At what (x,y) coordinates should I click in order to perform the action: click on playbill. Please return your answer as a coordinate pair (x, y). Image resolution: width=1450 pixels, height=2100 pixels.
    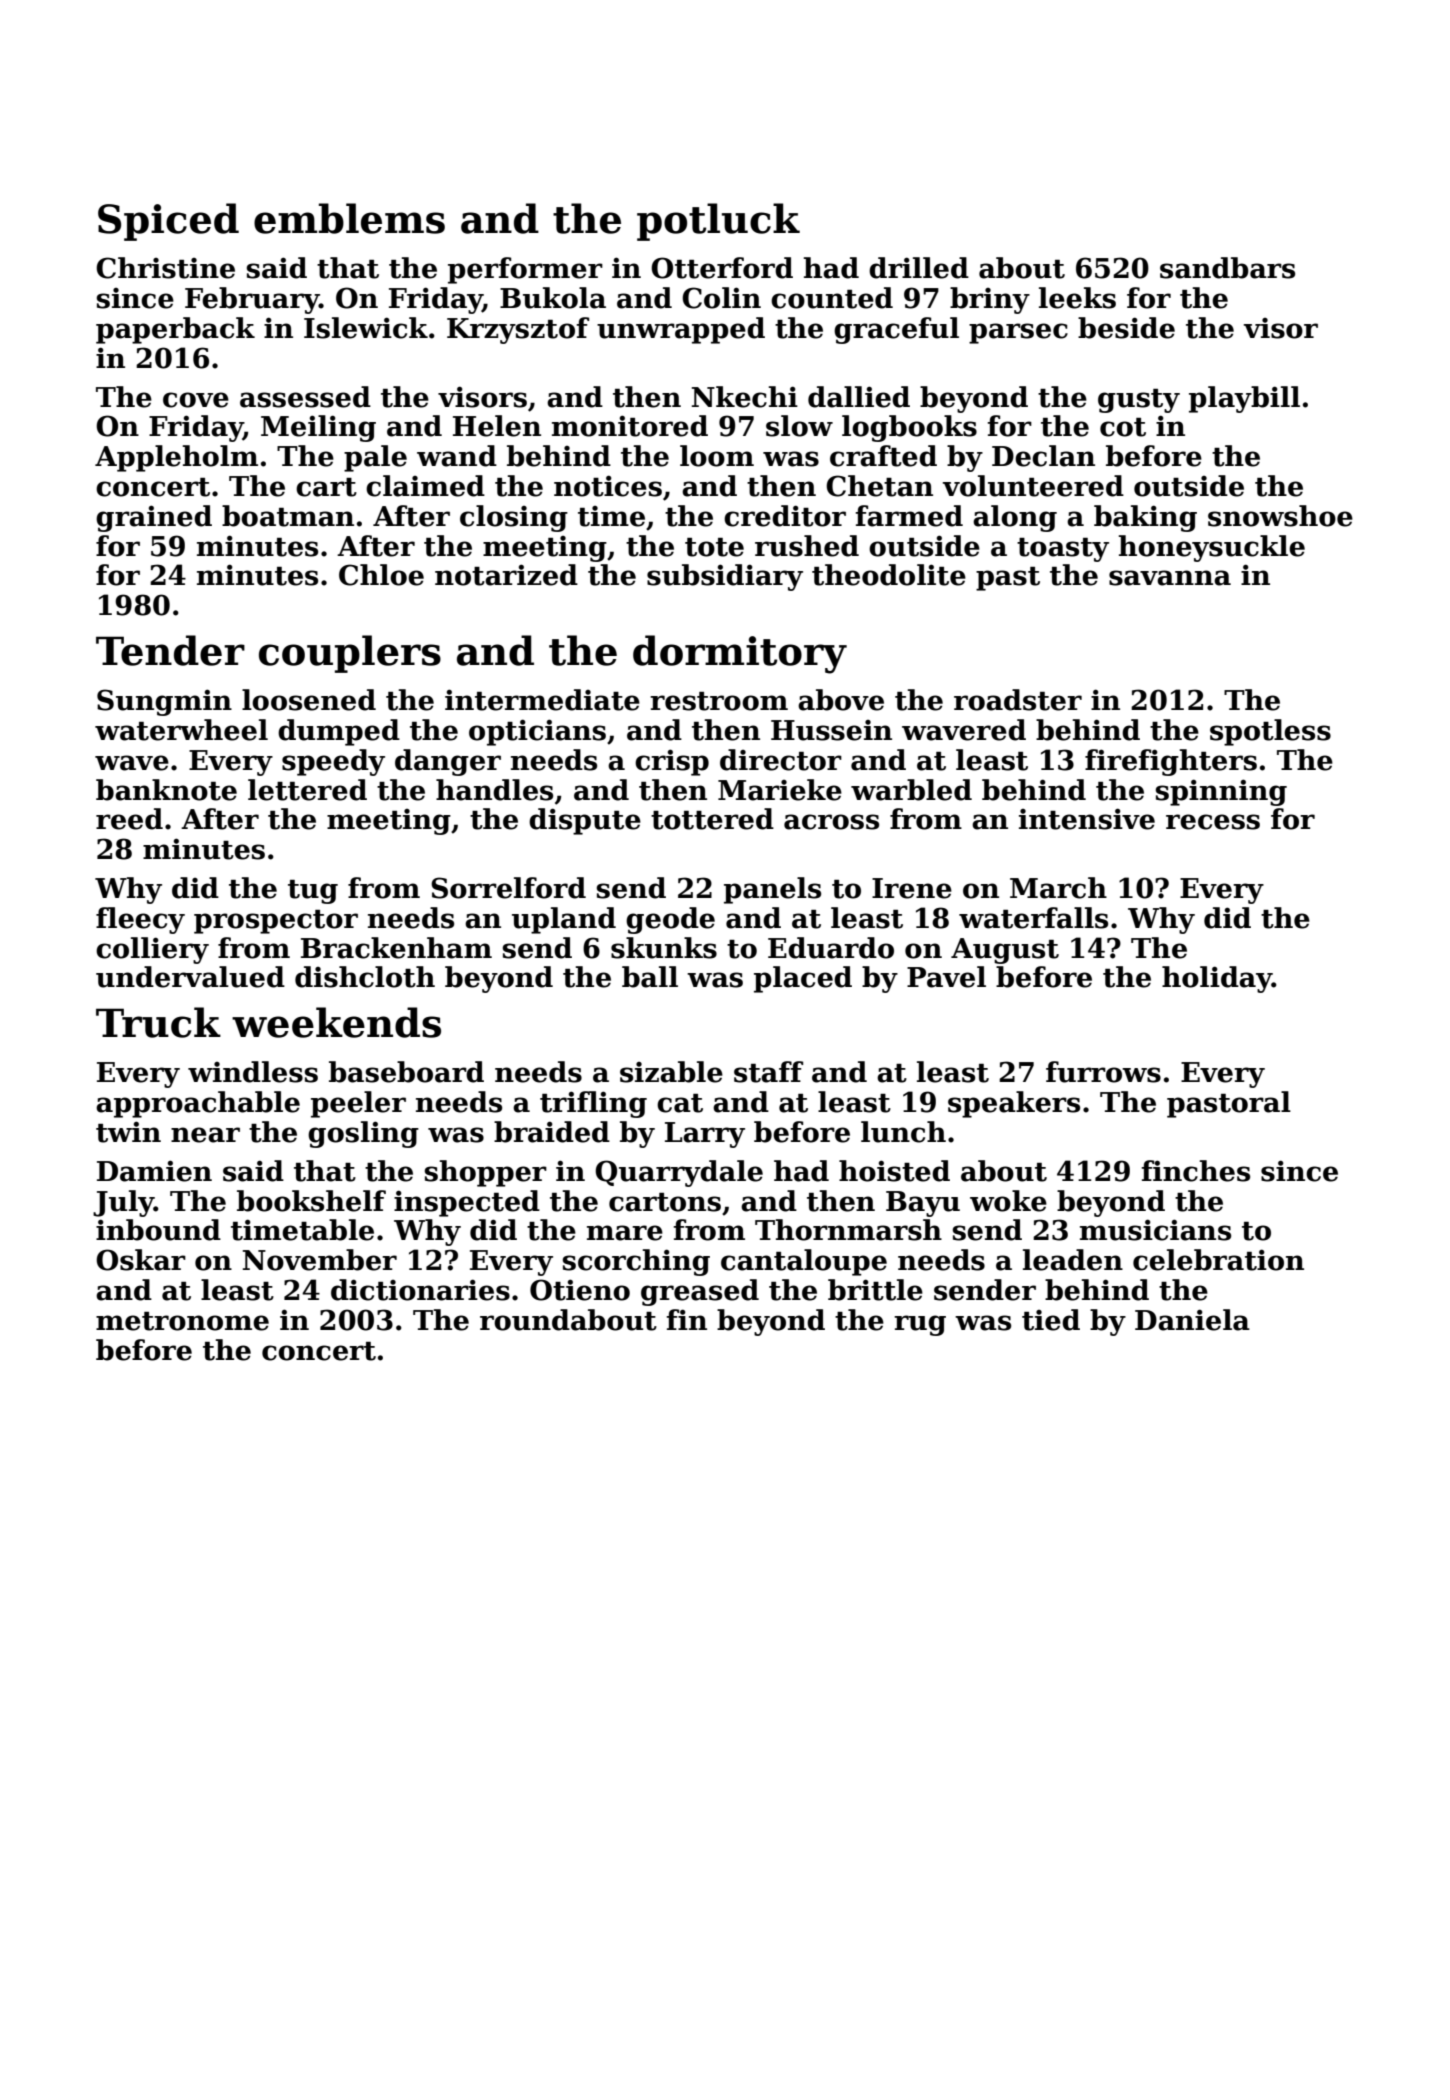
    Looking at the image, I should click on (1244, 399).
